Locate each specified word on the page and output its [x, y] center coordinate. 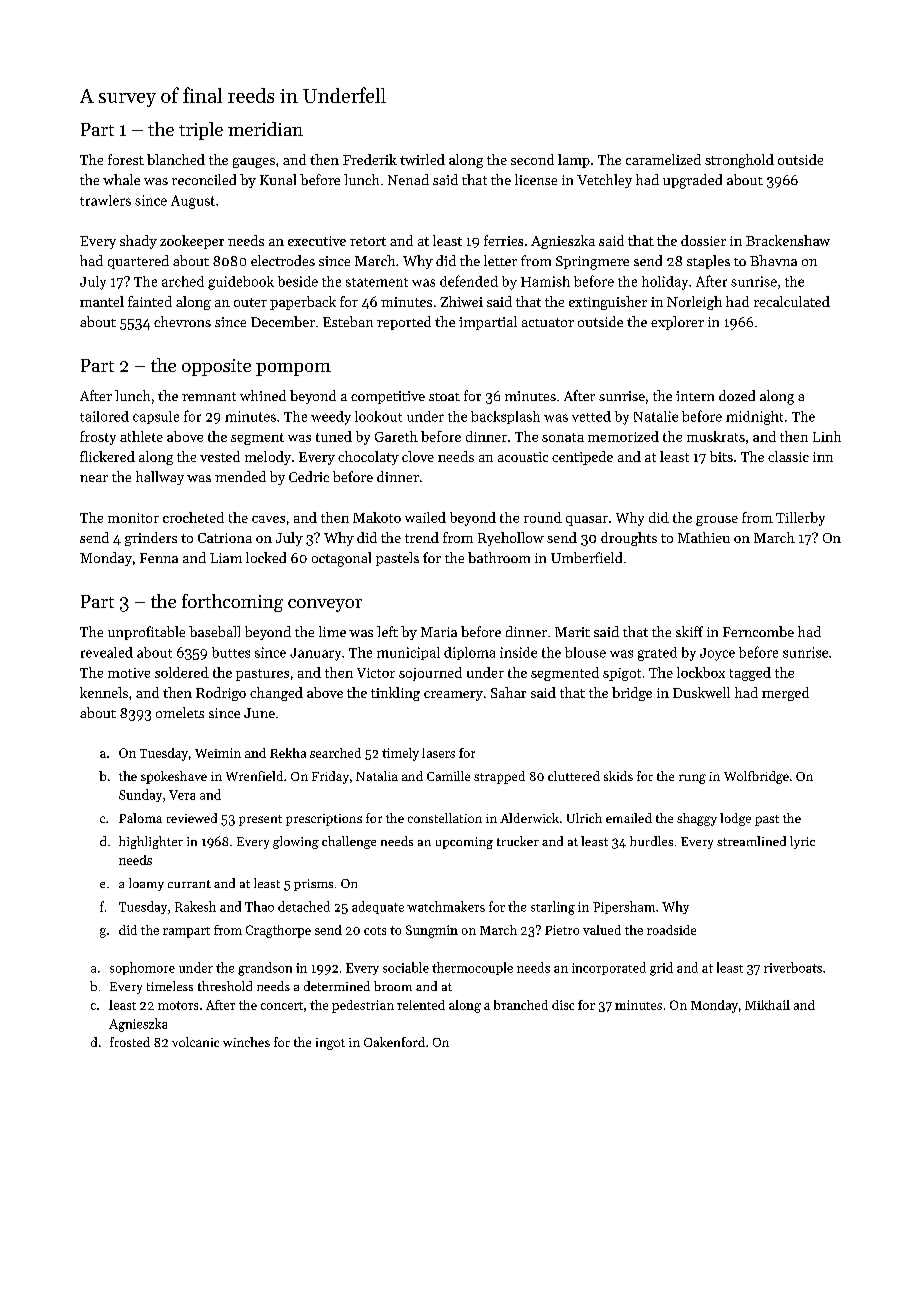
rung [692, 779]
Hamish [545, 281]
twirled [422, 159]
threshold [225, 986]
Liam [226, 558]
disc [563, 1005]
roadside [671, 930]
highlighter [151, 842]
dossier [703, 240]
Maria [439, 632]
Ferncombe [758, 631]
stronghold [739, 161]
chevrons [182, 321]
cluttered [574, 776]
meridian [265, 129]
